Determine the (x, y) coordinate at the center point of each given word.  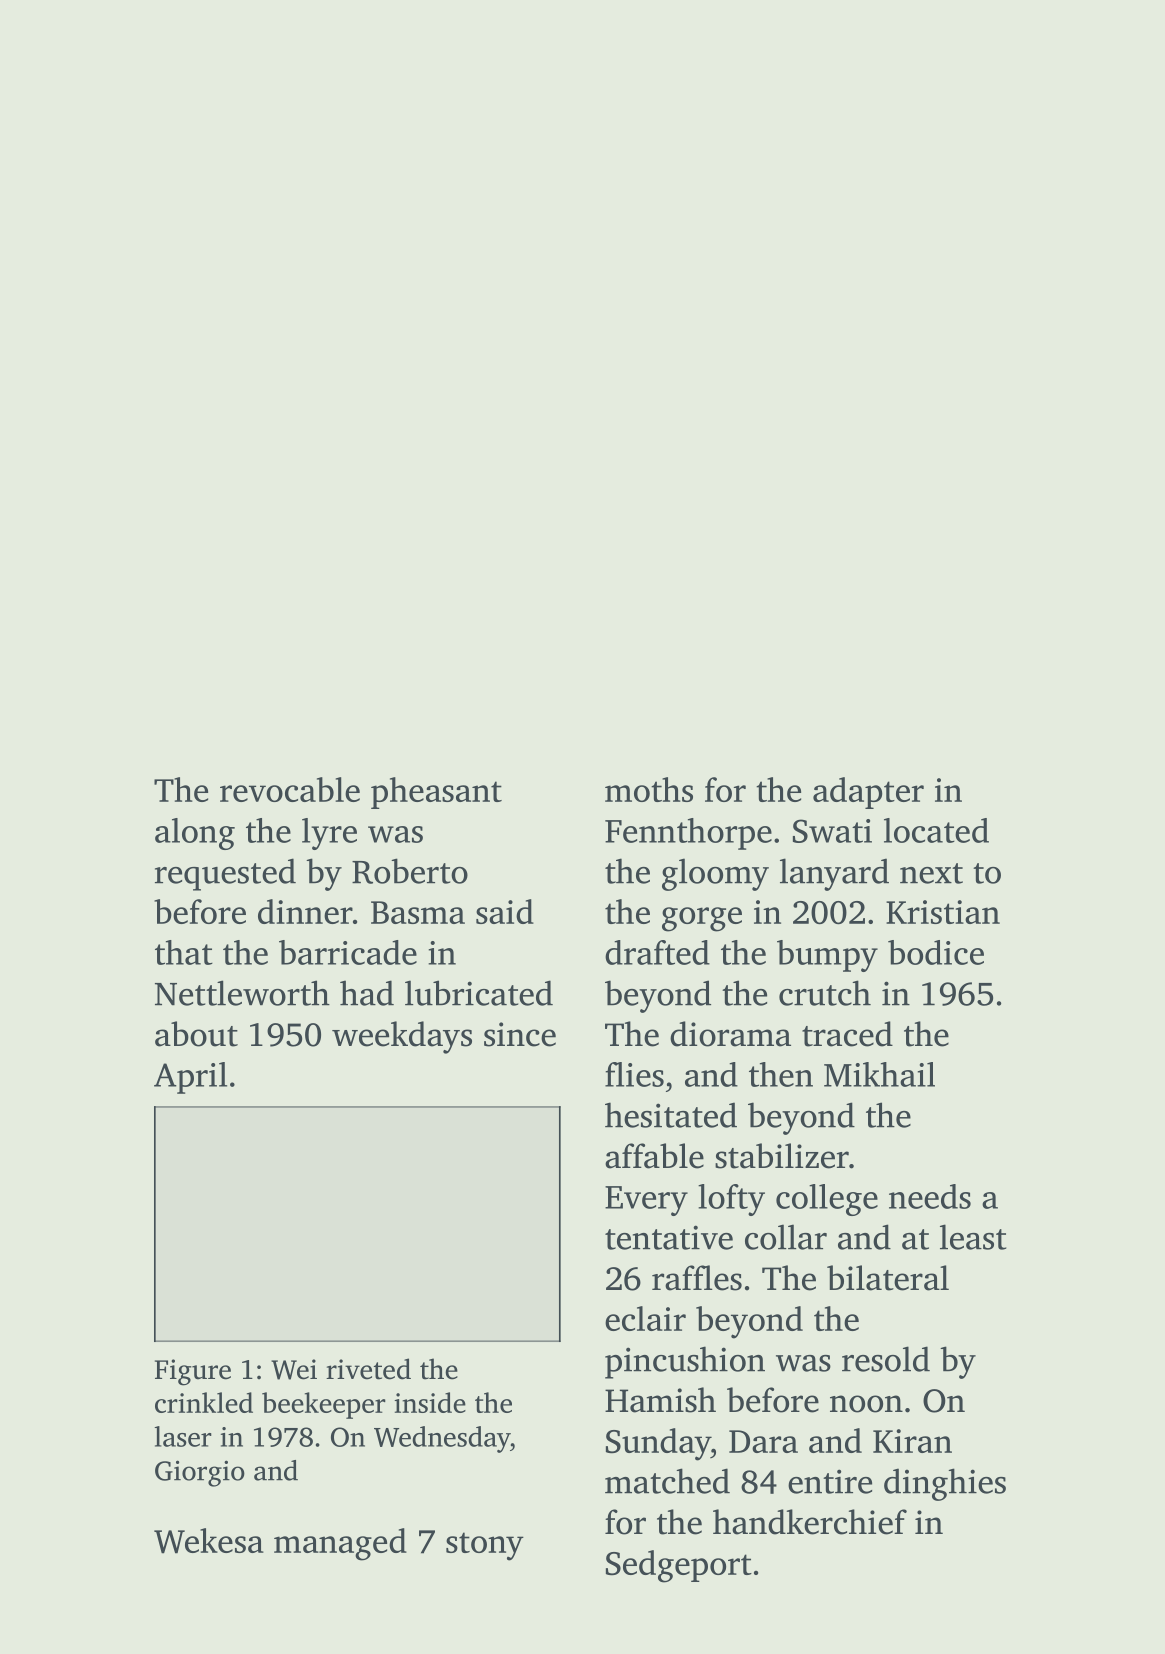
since (520, 1034)
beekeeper (324, 1405)
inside (430, 1402)
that (184, 952)
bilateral (888, 1278)
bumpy (827, 956)
